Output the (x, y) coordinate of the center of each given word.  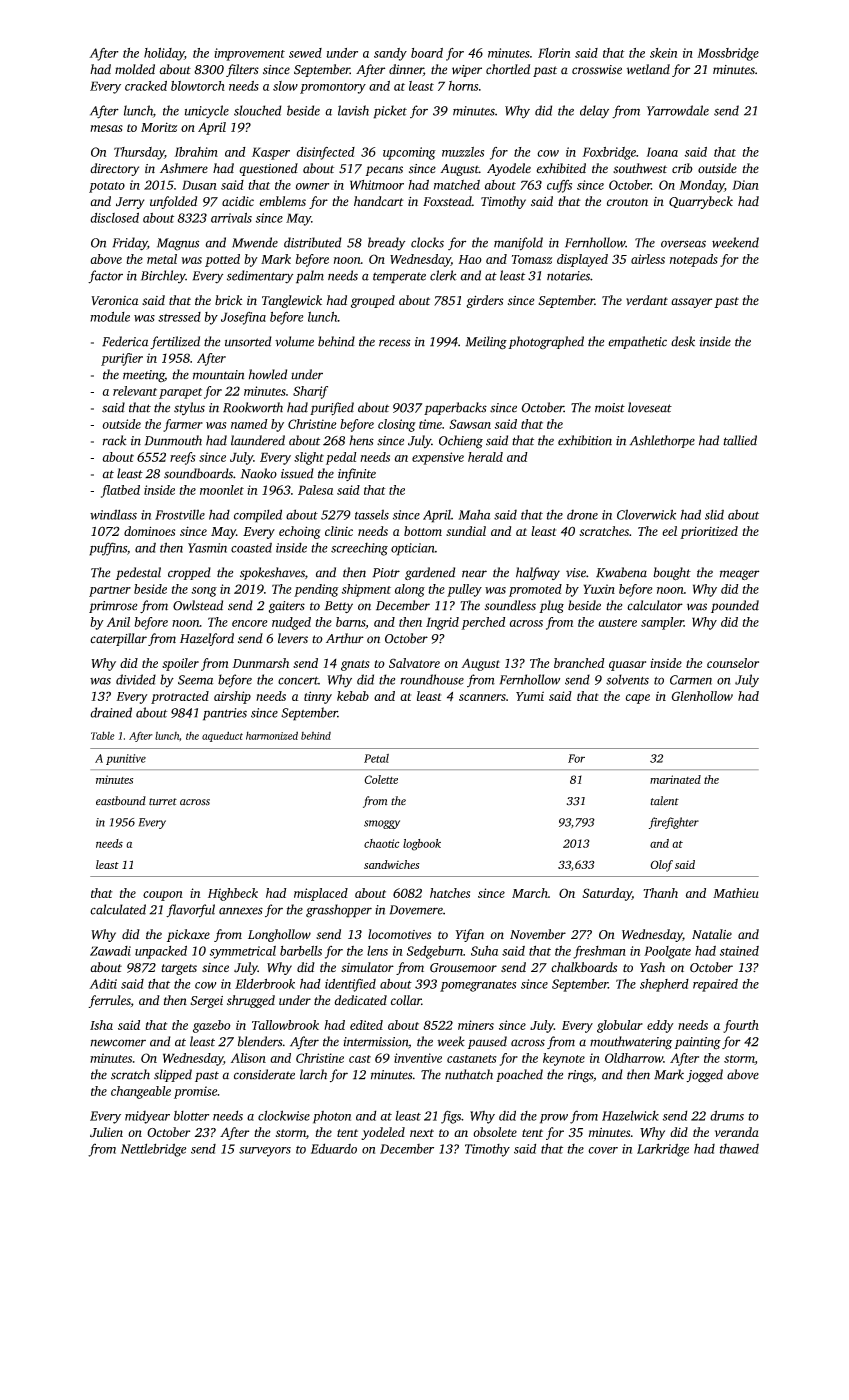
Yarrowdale (678, 110)
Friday (130, 244)
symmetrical (243, 952)
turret (163, 802)
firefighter (674, 823)
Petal (376, 758)
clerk (443, 275)
